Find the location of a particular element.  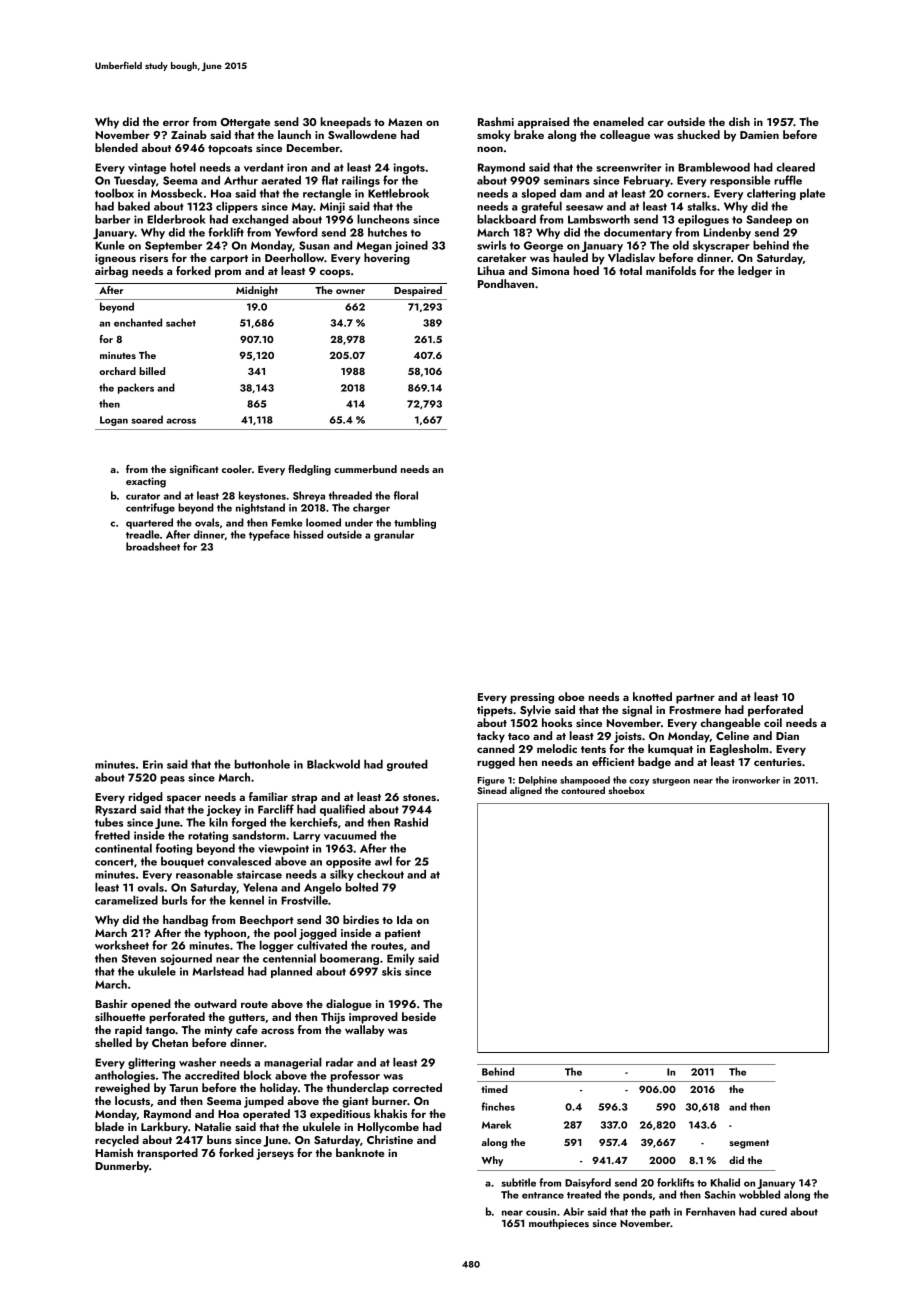

bouquet is located at coordinates (182, 862).
